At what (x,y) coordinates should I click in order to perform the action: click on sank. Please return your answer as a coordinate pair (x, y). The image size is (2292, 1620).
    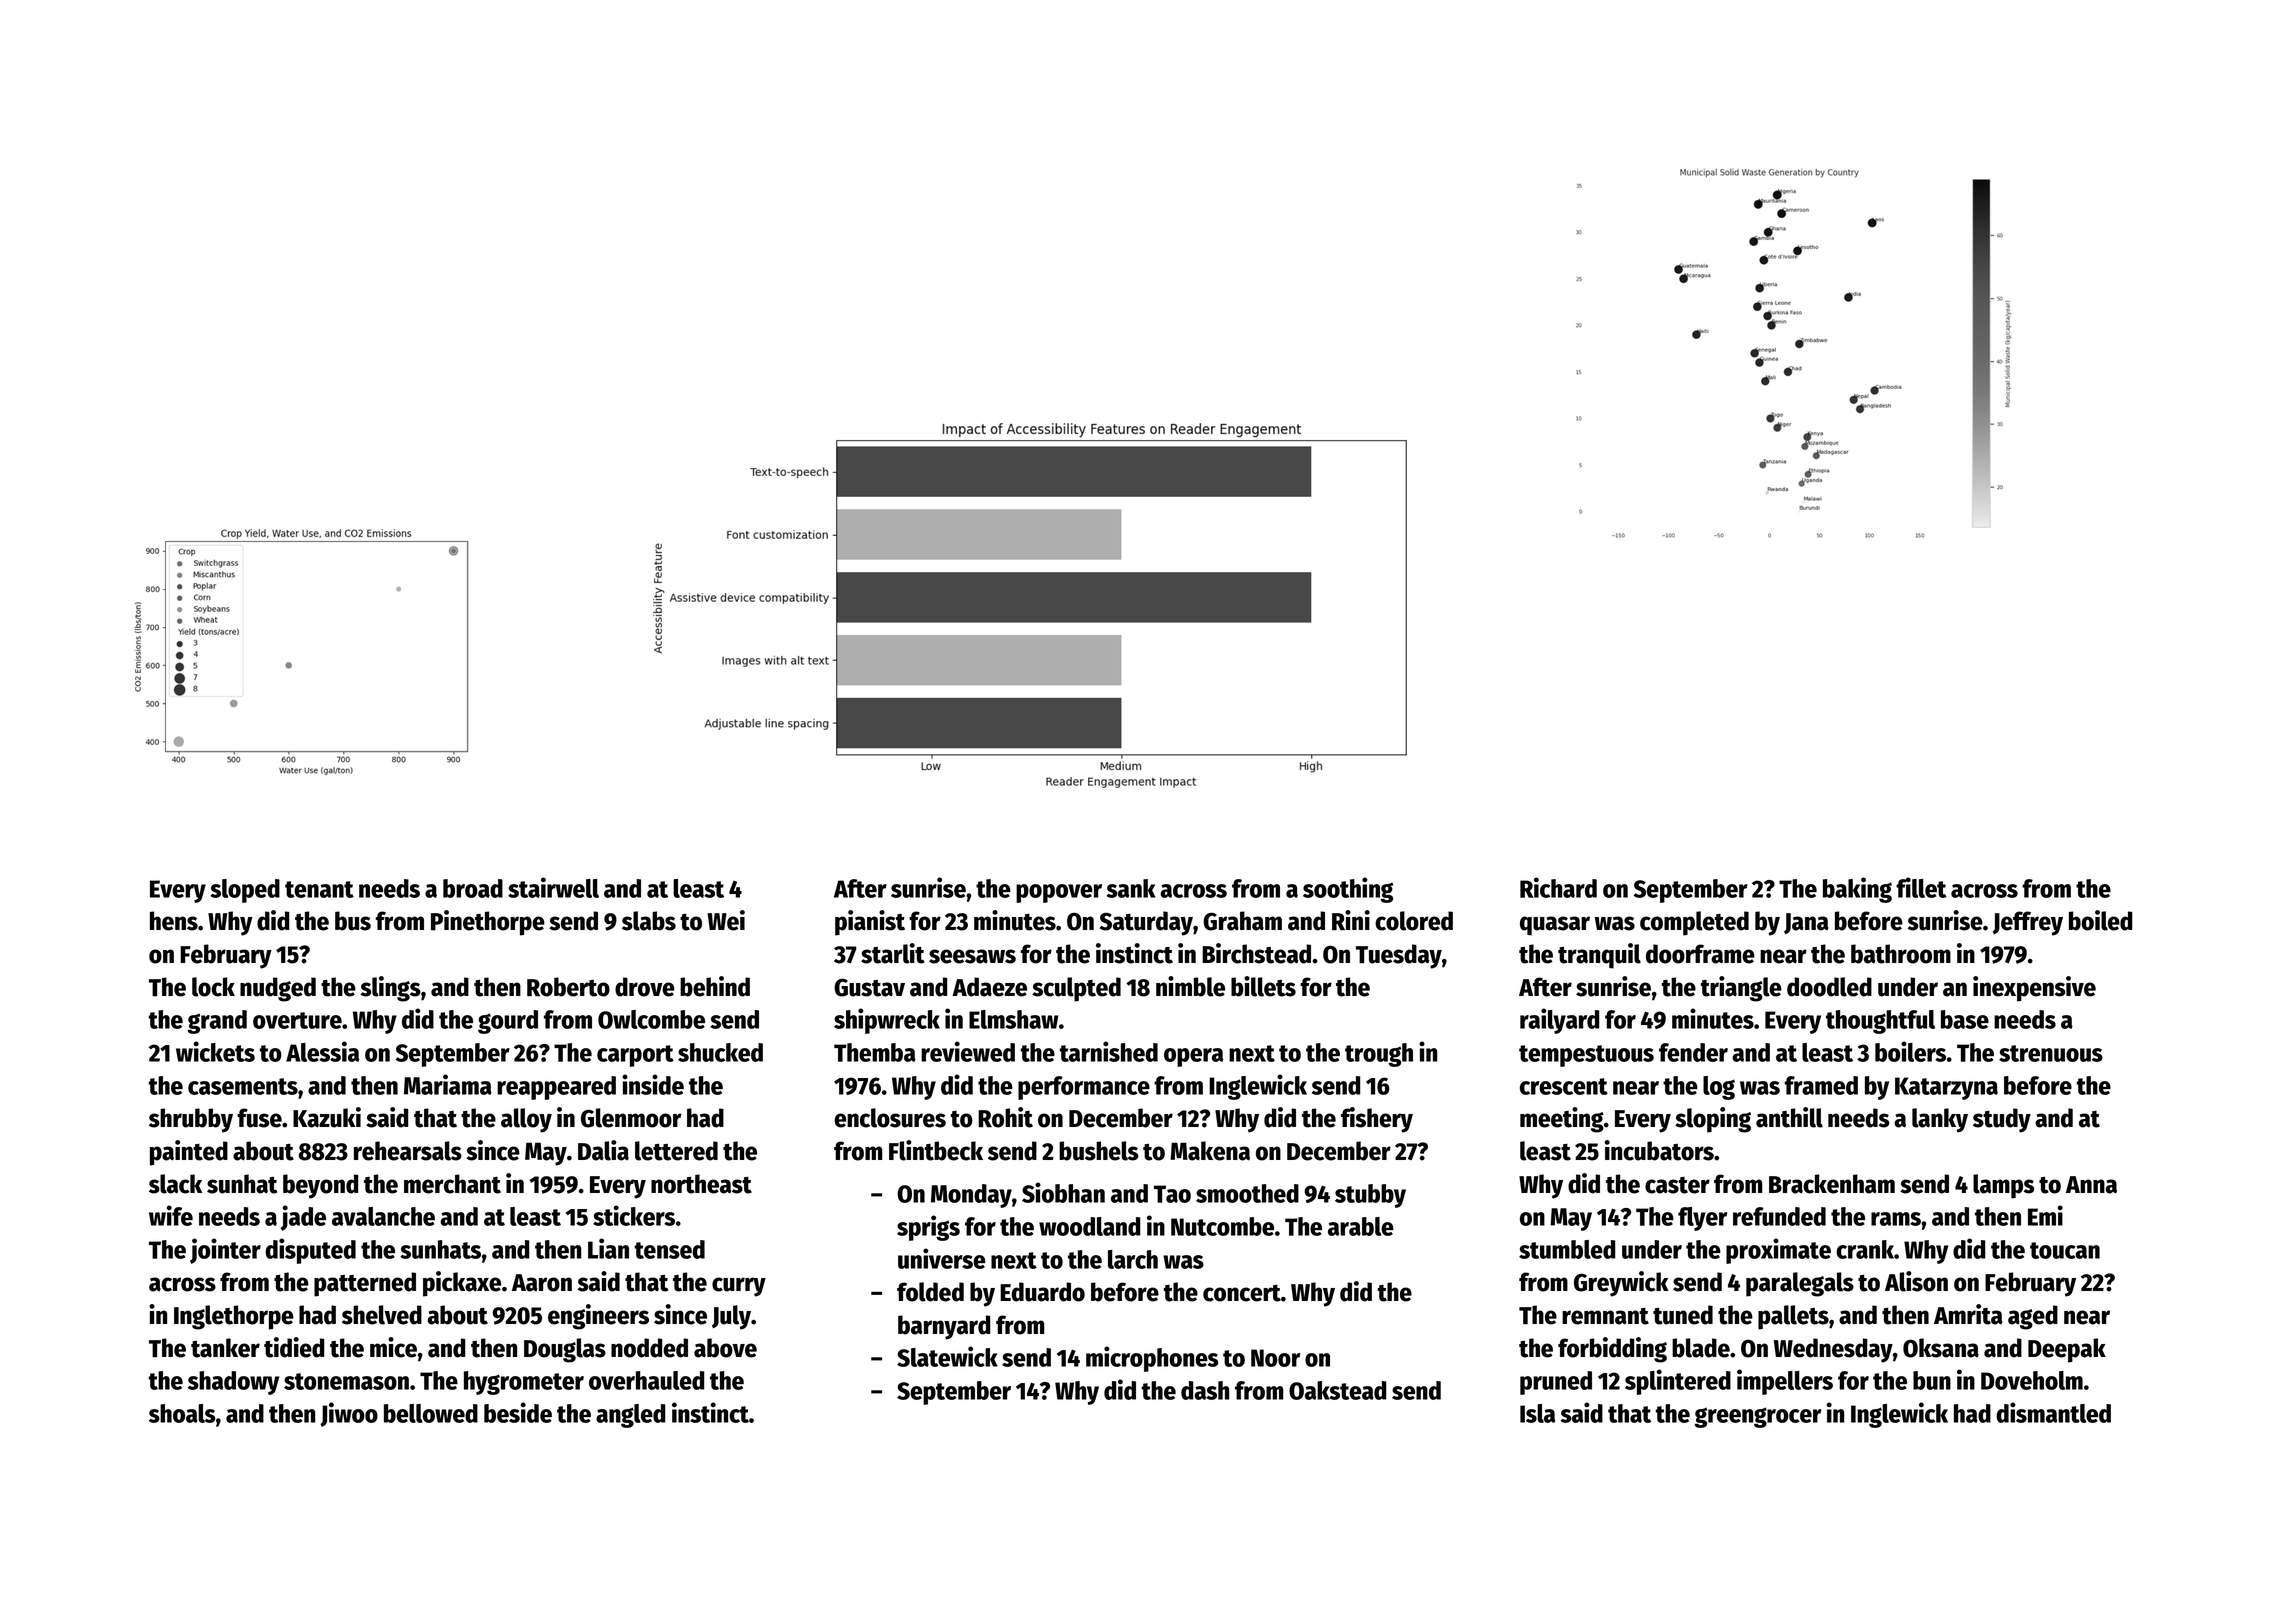
    Looking at the image, I should click on (1131, 888).
